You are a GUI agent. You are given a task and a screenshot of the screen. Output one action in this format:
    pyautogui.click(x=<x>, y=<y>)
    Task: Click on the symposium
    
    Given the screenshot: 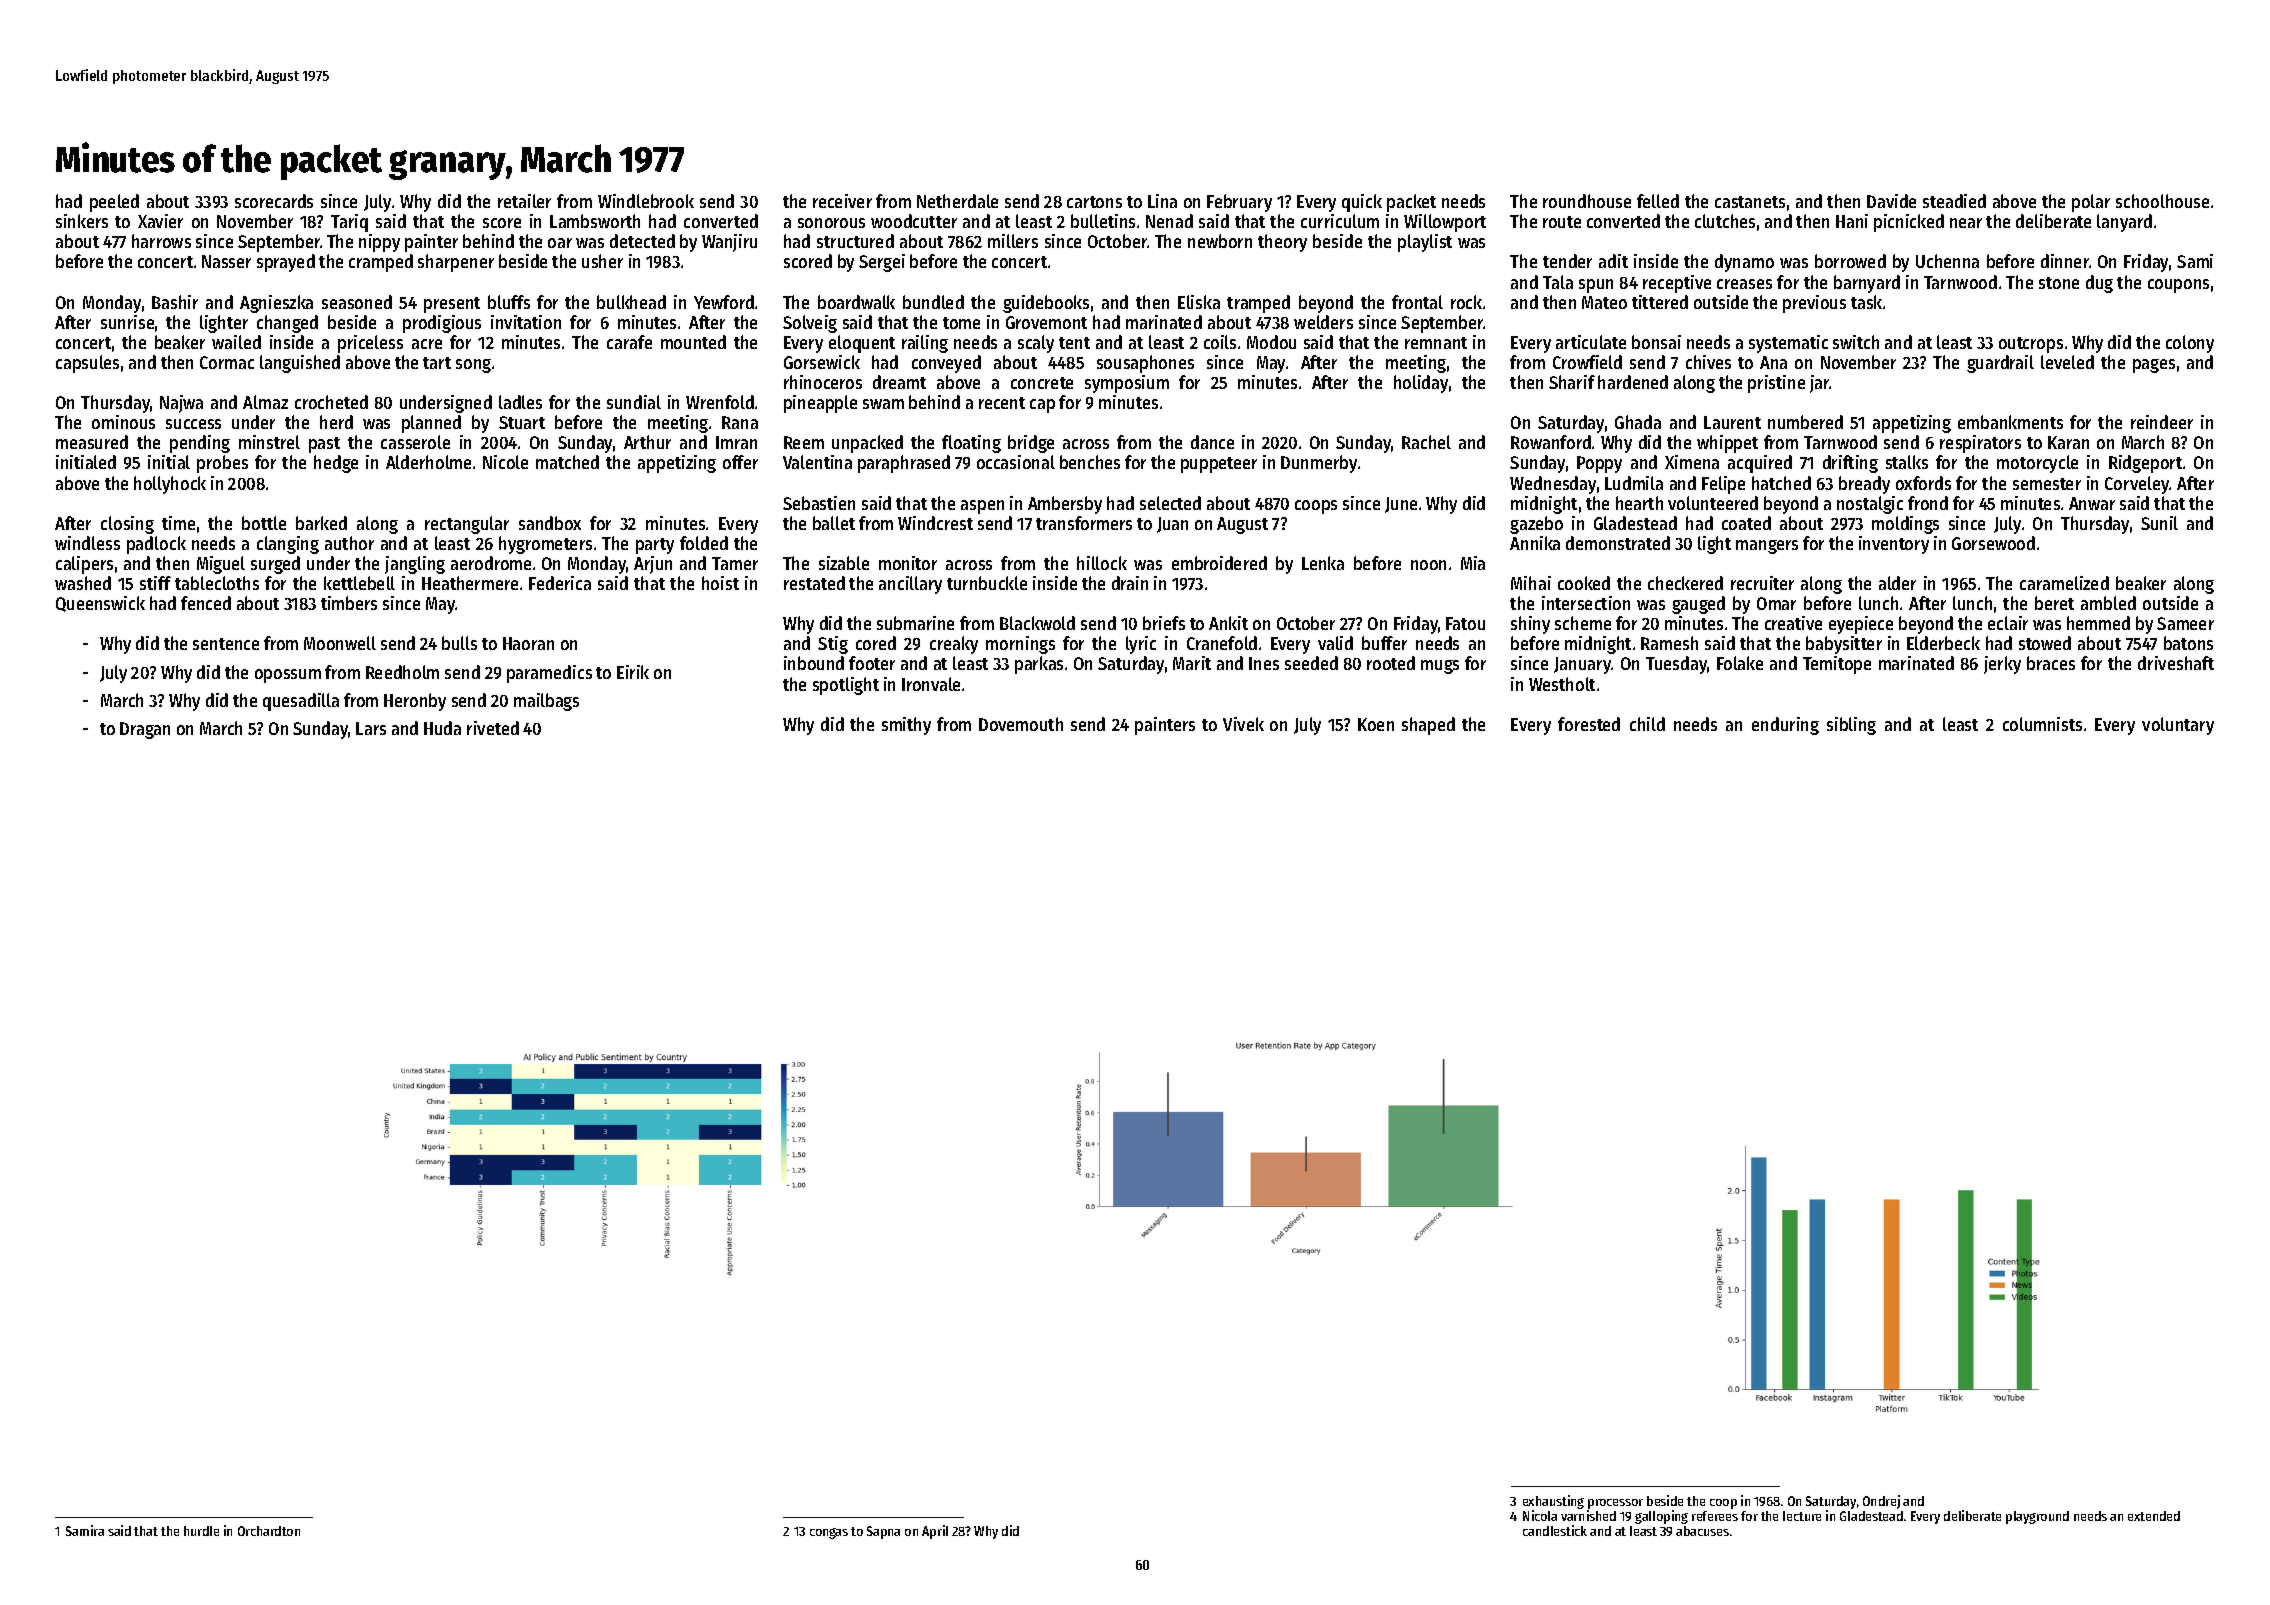 What is the action you would take?
    pyautogui.click(x=1127, y=384)
